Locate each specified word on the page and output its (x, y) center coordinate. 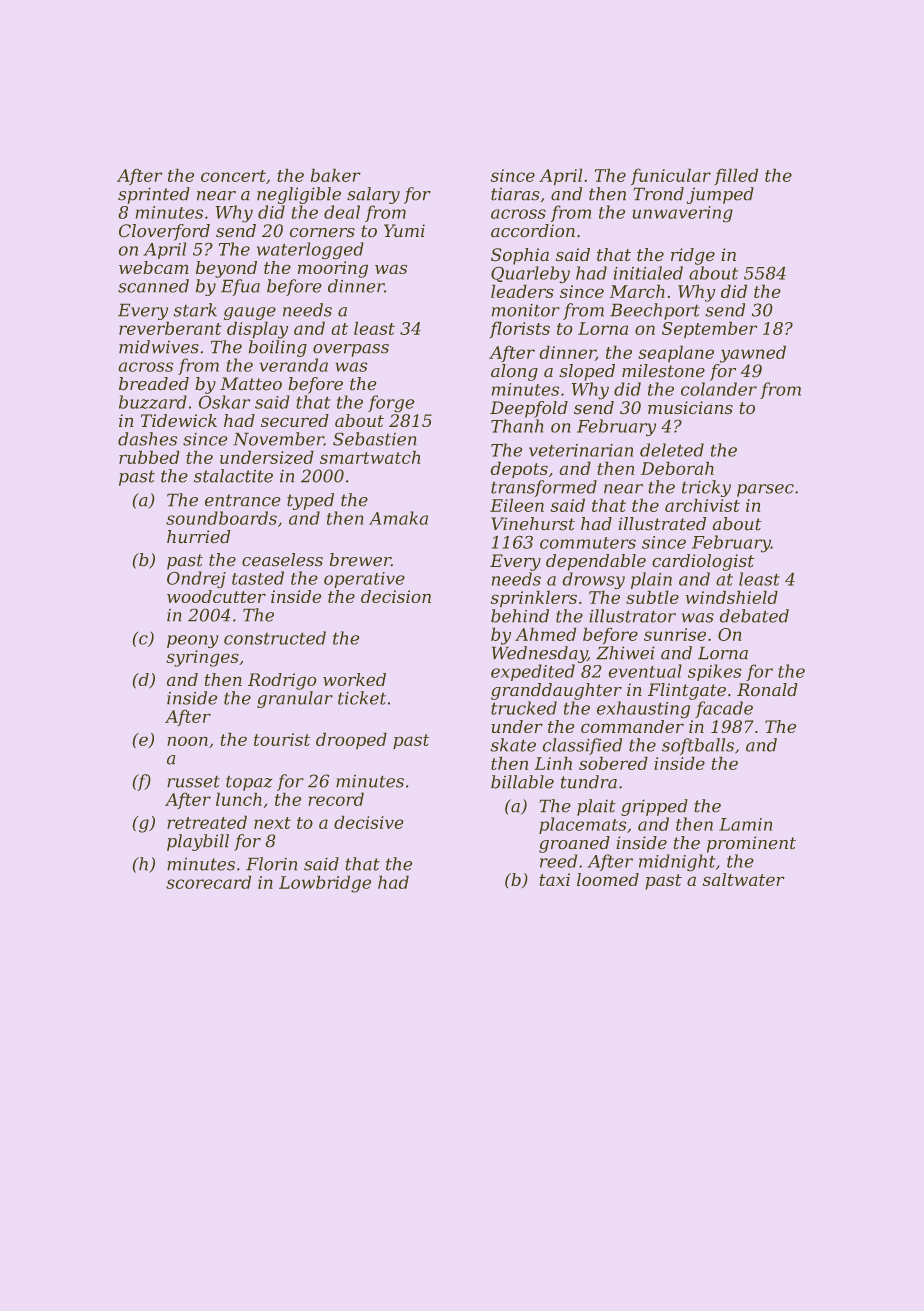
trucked (524, 708)
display (258, 330)
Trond (658, 194)
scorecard (208, 882)
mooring (333, 269)
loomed (608, 879)
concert (233, 176)
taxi (554, 879)
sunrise (675, 634)
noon (187, 741)
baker (336, 175)
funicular (671, 176)
